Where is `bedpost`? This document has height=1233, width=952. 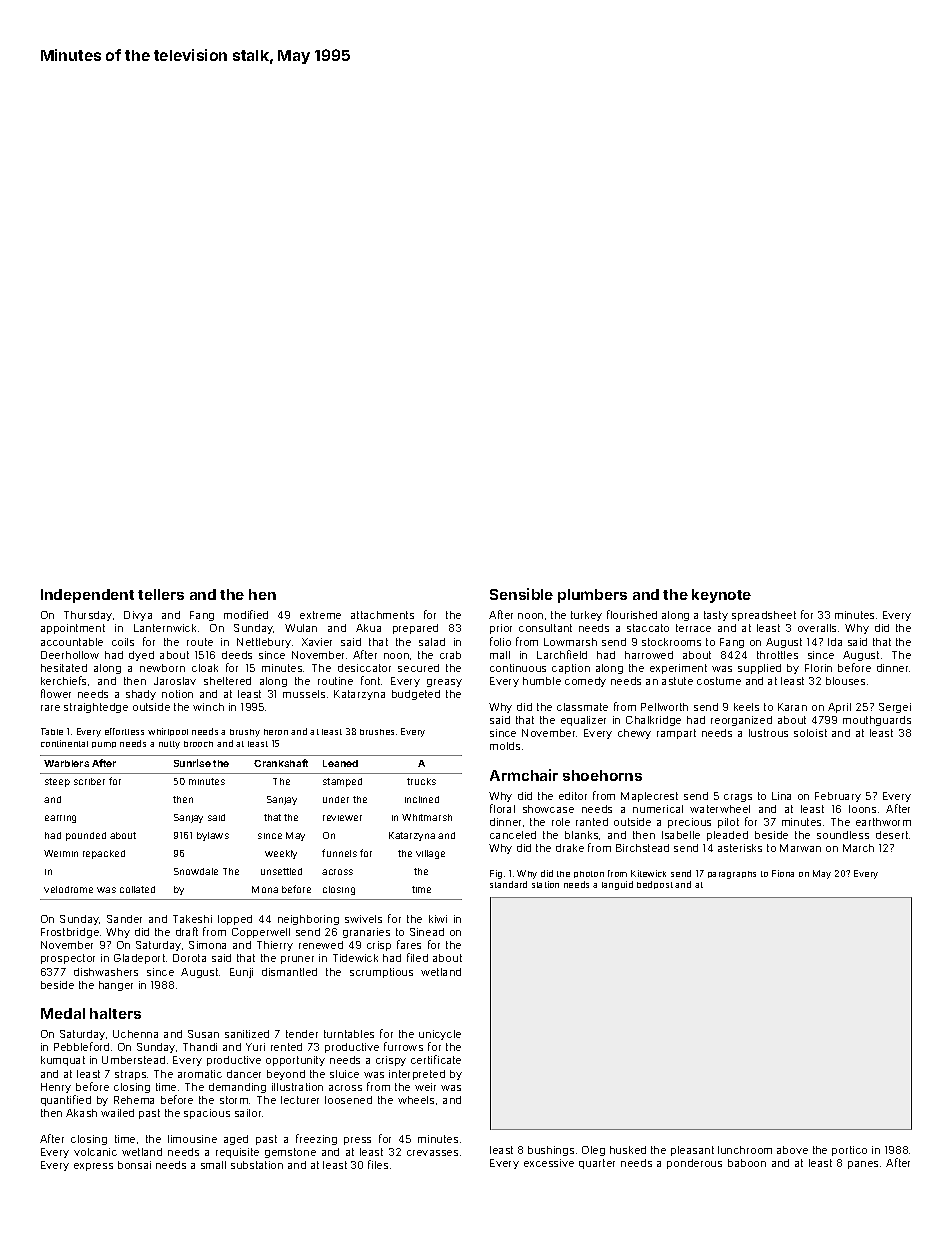 bedpost is located at coordinates (655, 885).
